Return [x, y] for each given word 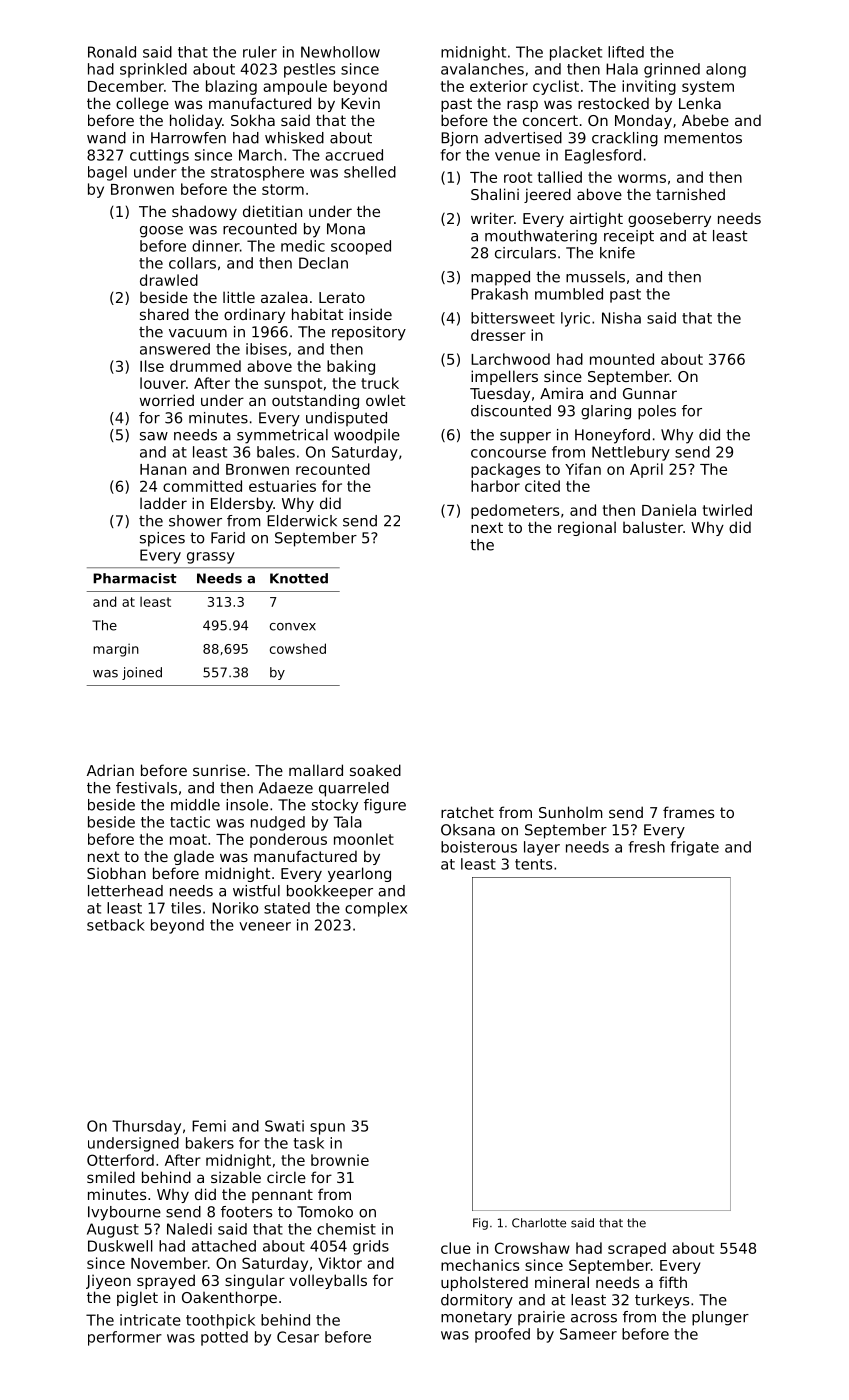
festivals [146, 788]
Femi [209, 1126]
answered [175, 349]
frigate [694, 848]
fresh [646, 847]
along [726, 70]
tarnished [690, 194]
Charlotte [539, 1223]
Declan [323, 263]
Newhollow [340, 52]
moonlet [364, 839]
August [113, 1230]
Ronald [112, 52]
